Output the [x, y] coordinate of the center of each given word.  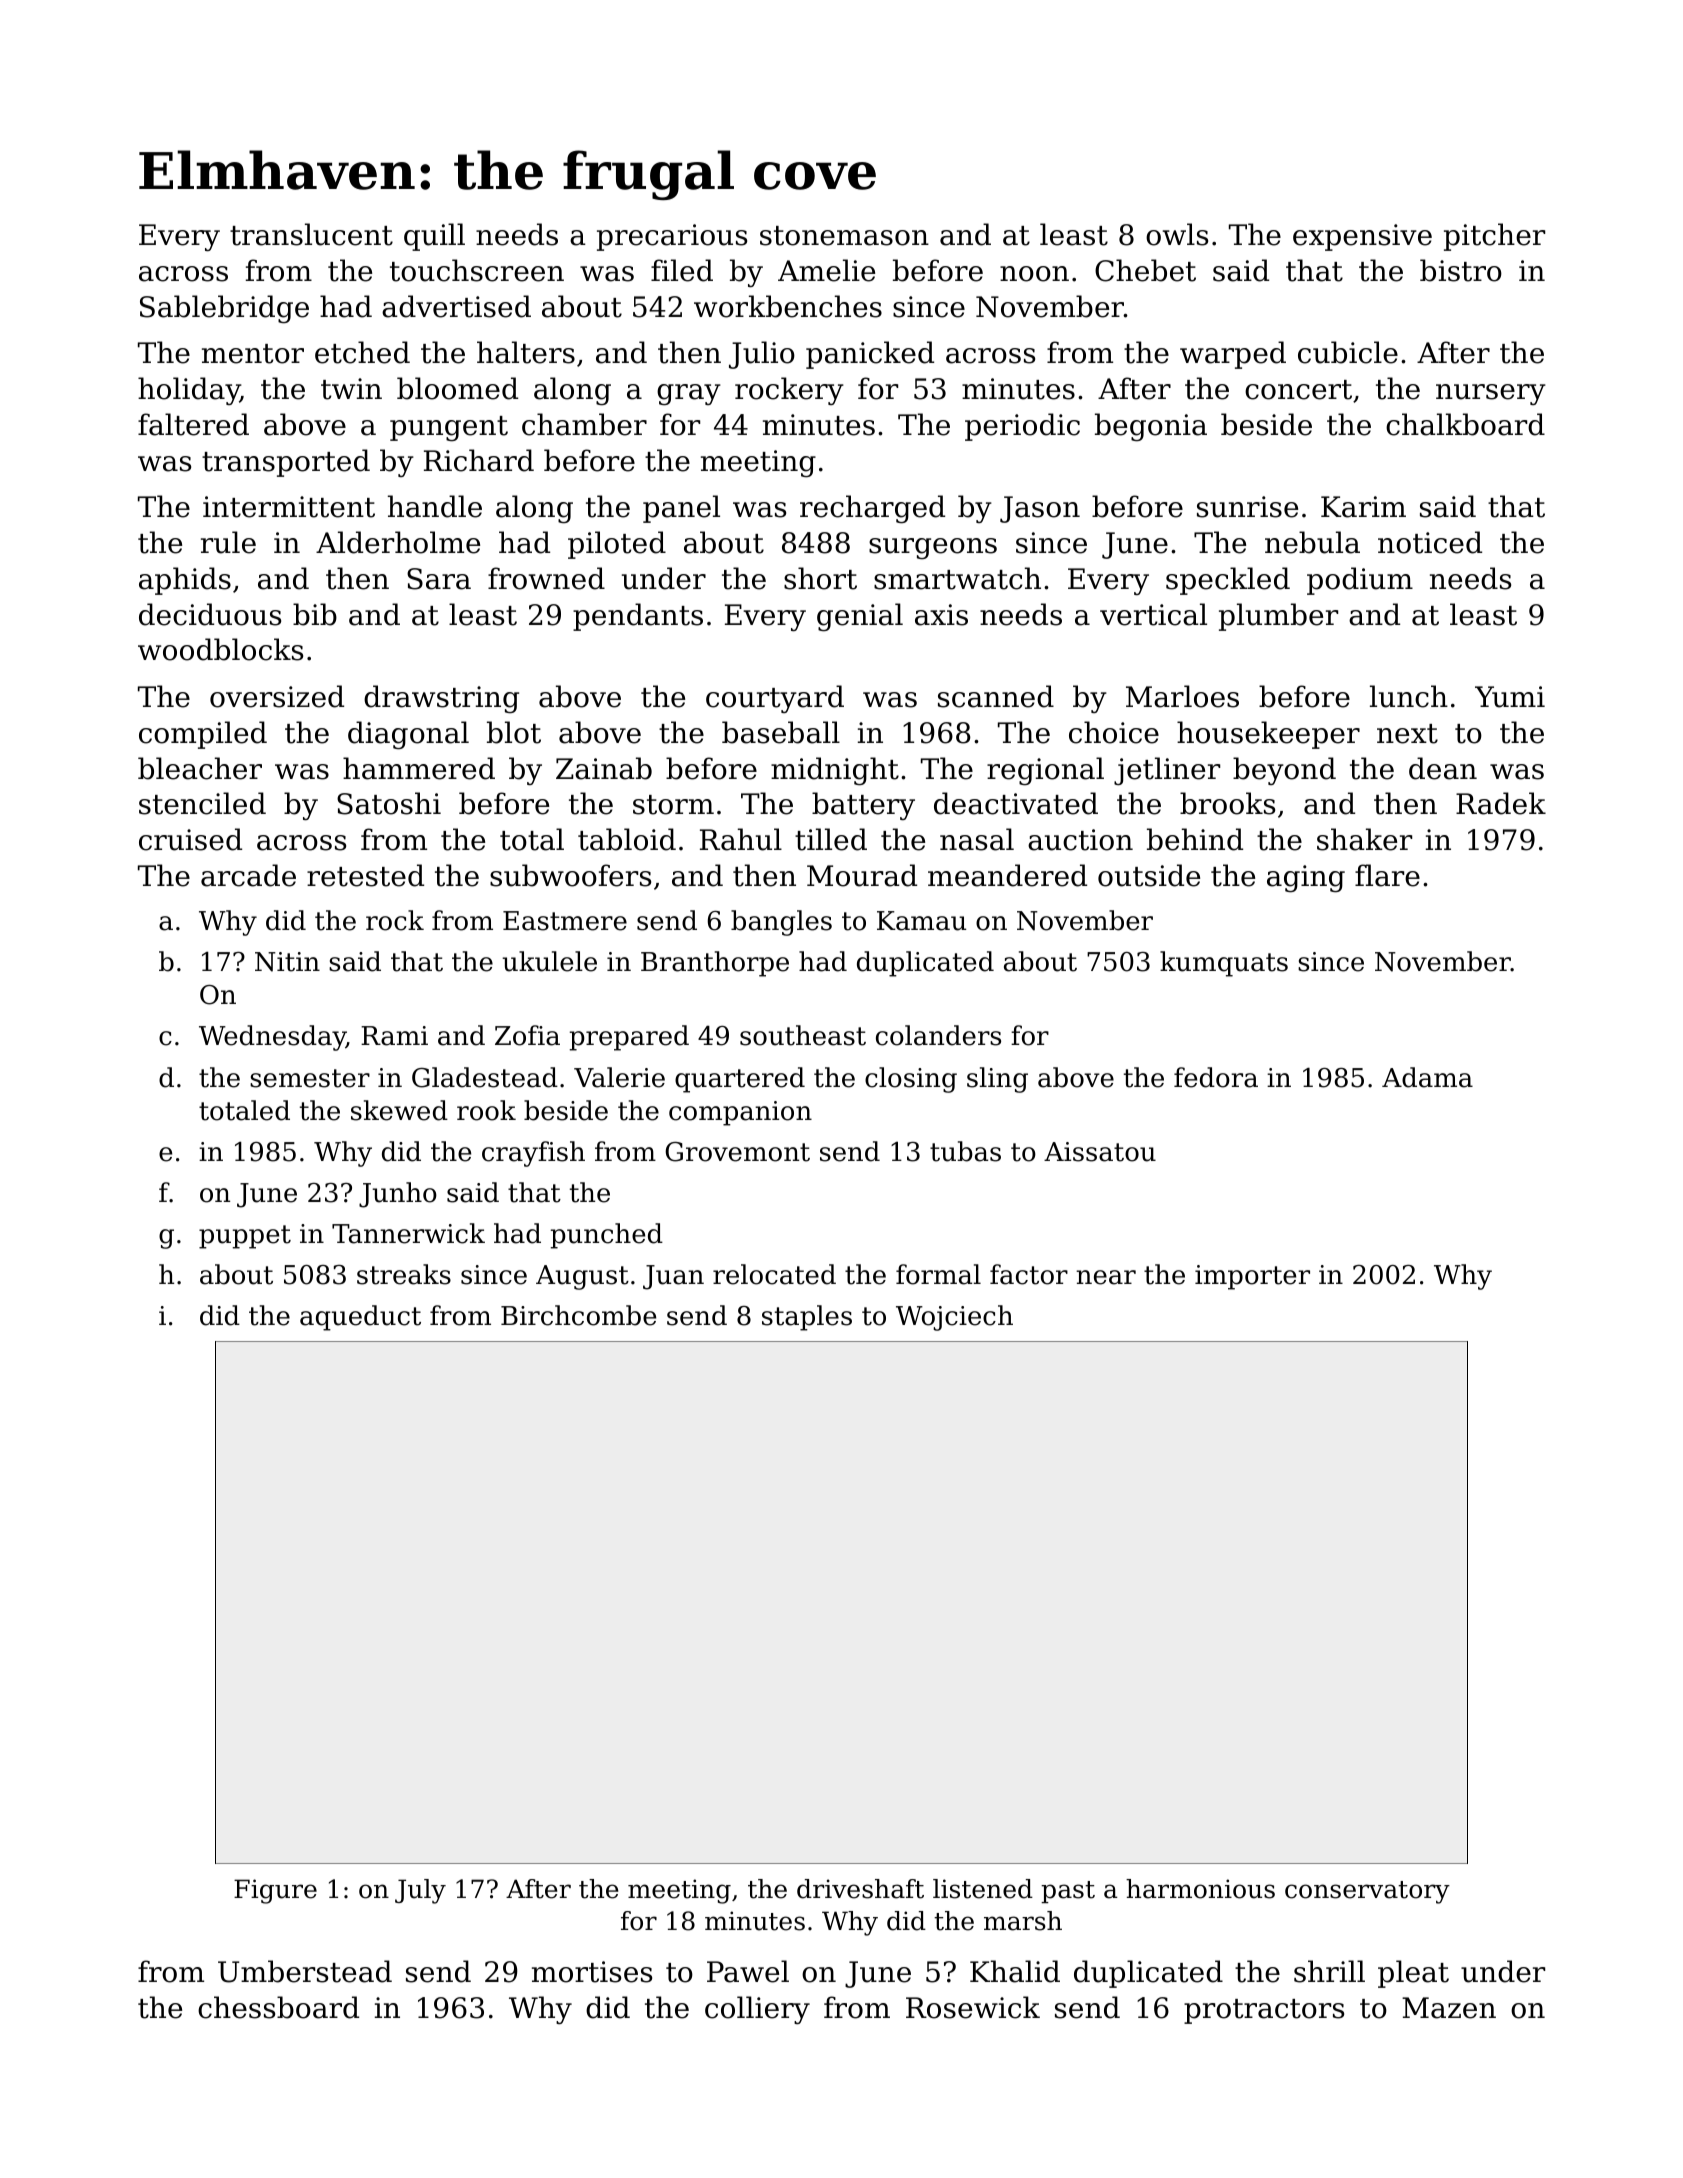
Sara [439, 579]
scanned [996, 696]
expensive [1362, 237]
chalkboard [1465, 424]
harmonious [1200, 1889]
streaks [404, 1274]
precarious [672, 237]
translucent [311, 234]
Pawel [748, 1971]
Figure [275, 1891]
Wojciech [954, 1318]
